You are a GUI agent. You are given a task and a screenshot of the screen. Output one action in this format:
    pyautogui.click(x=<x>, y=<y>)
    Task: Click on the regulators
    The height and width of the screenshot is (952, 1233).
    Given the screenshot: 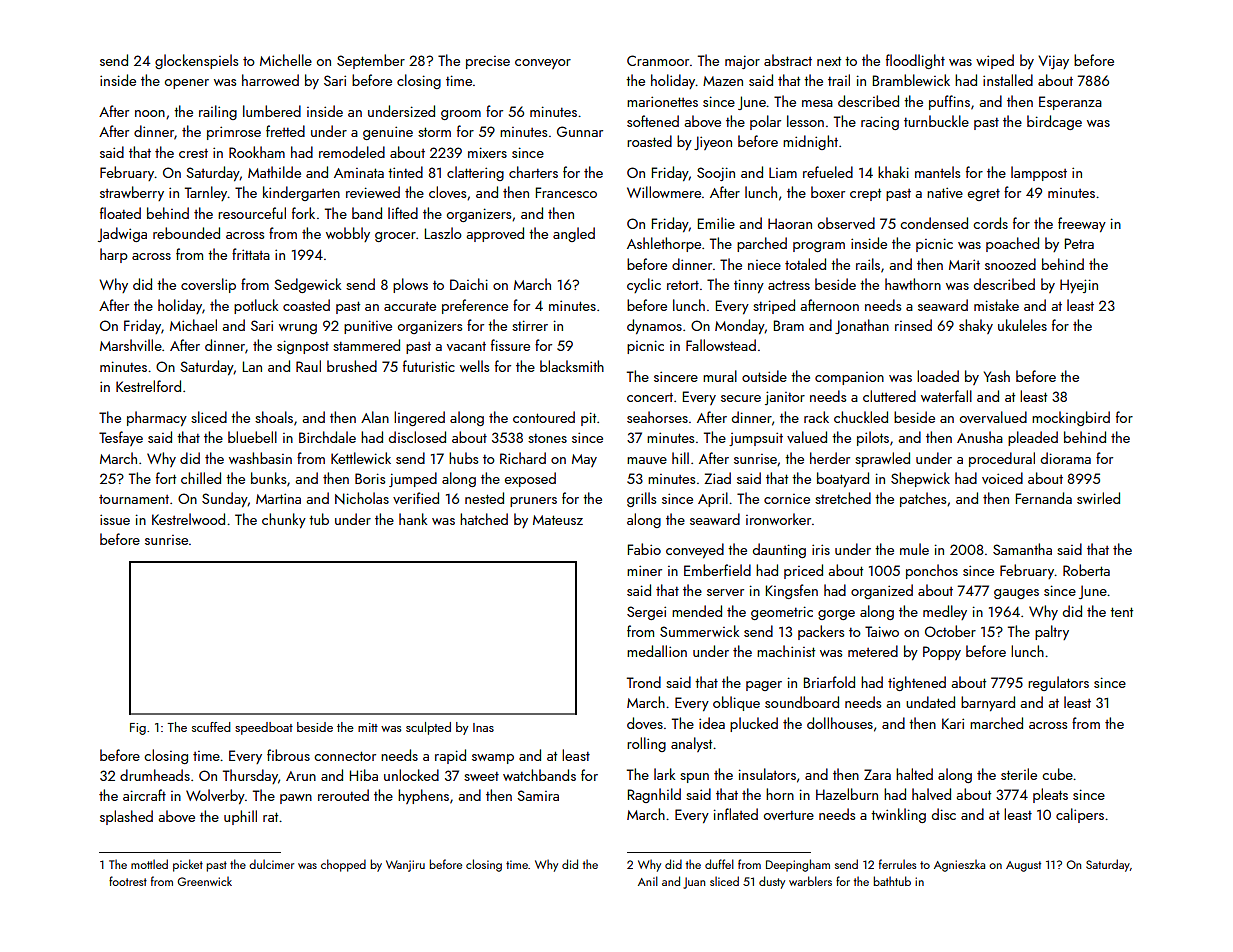 What is the action you would take?
    pyautogui.click(x=1058, y=683)
